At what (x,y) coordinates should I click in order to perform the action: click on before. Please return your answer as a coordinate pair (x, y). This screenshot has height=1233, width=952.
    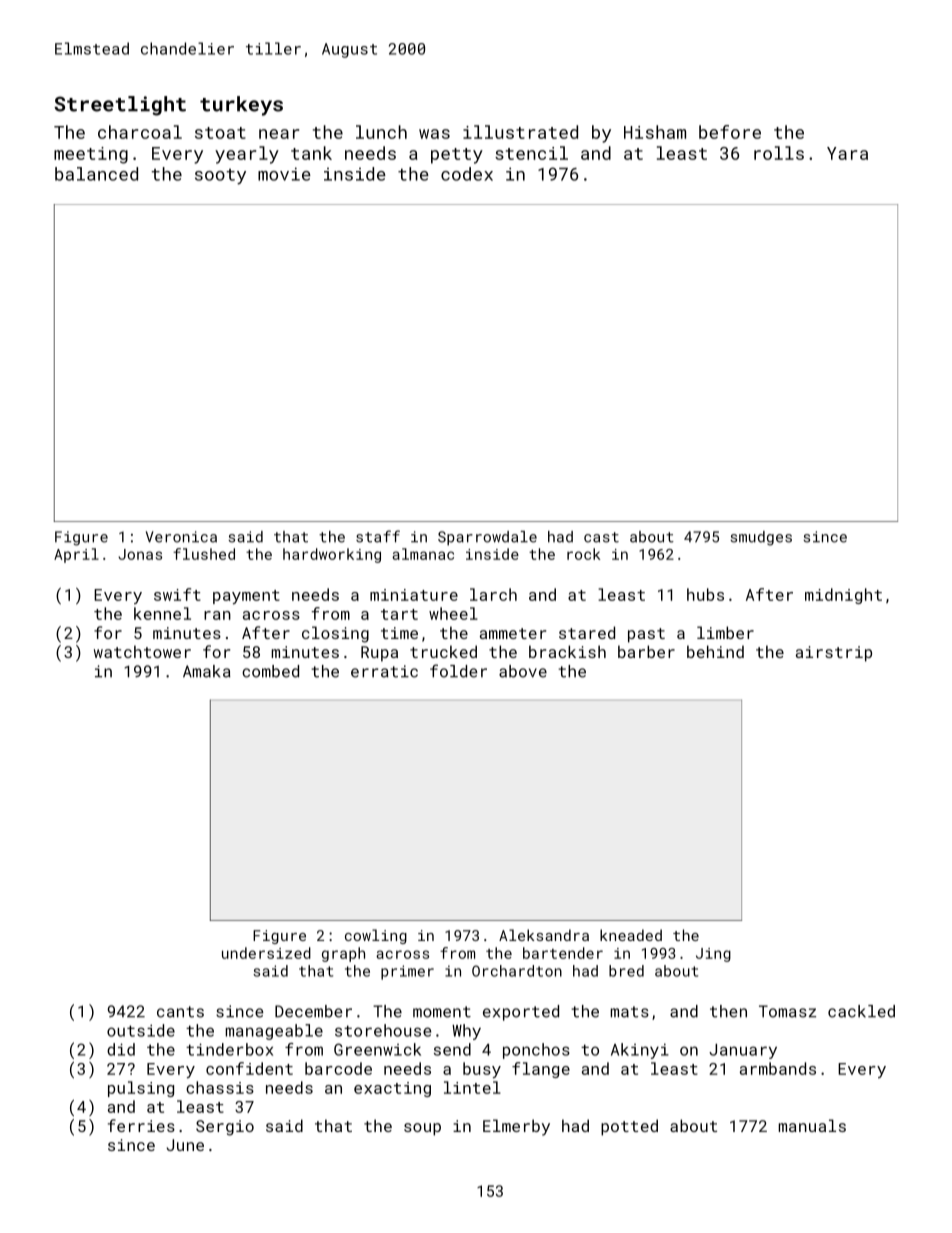
    Looking at the image, I should click on (730, 132).
